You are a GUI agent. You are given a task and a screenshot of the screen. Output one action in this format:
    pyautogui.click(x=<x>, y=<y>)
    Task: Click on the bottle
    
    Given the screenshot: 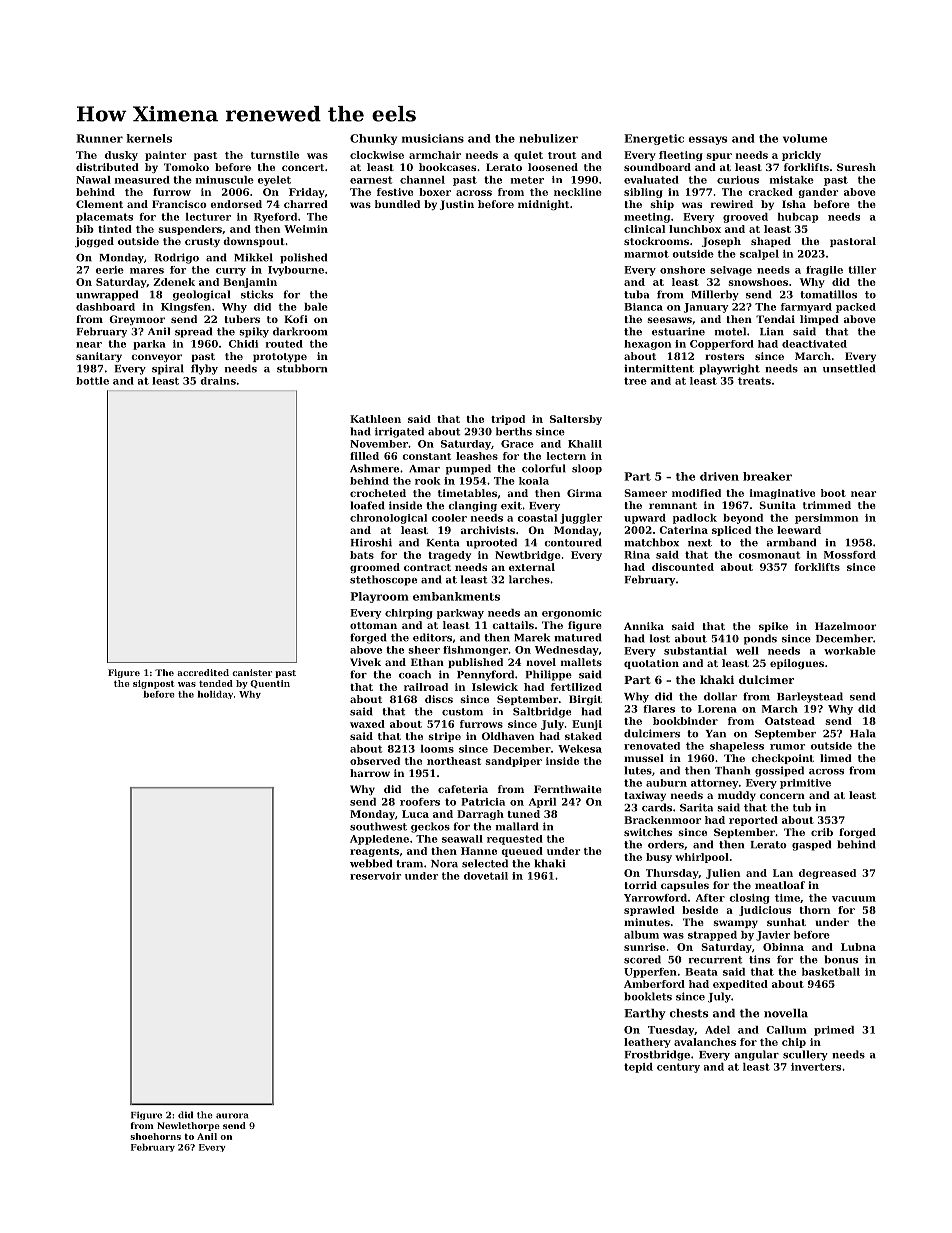 What is the action you would take?
    pyautogui.click(x=92, y=381)
